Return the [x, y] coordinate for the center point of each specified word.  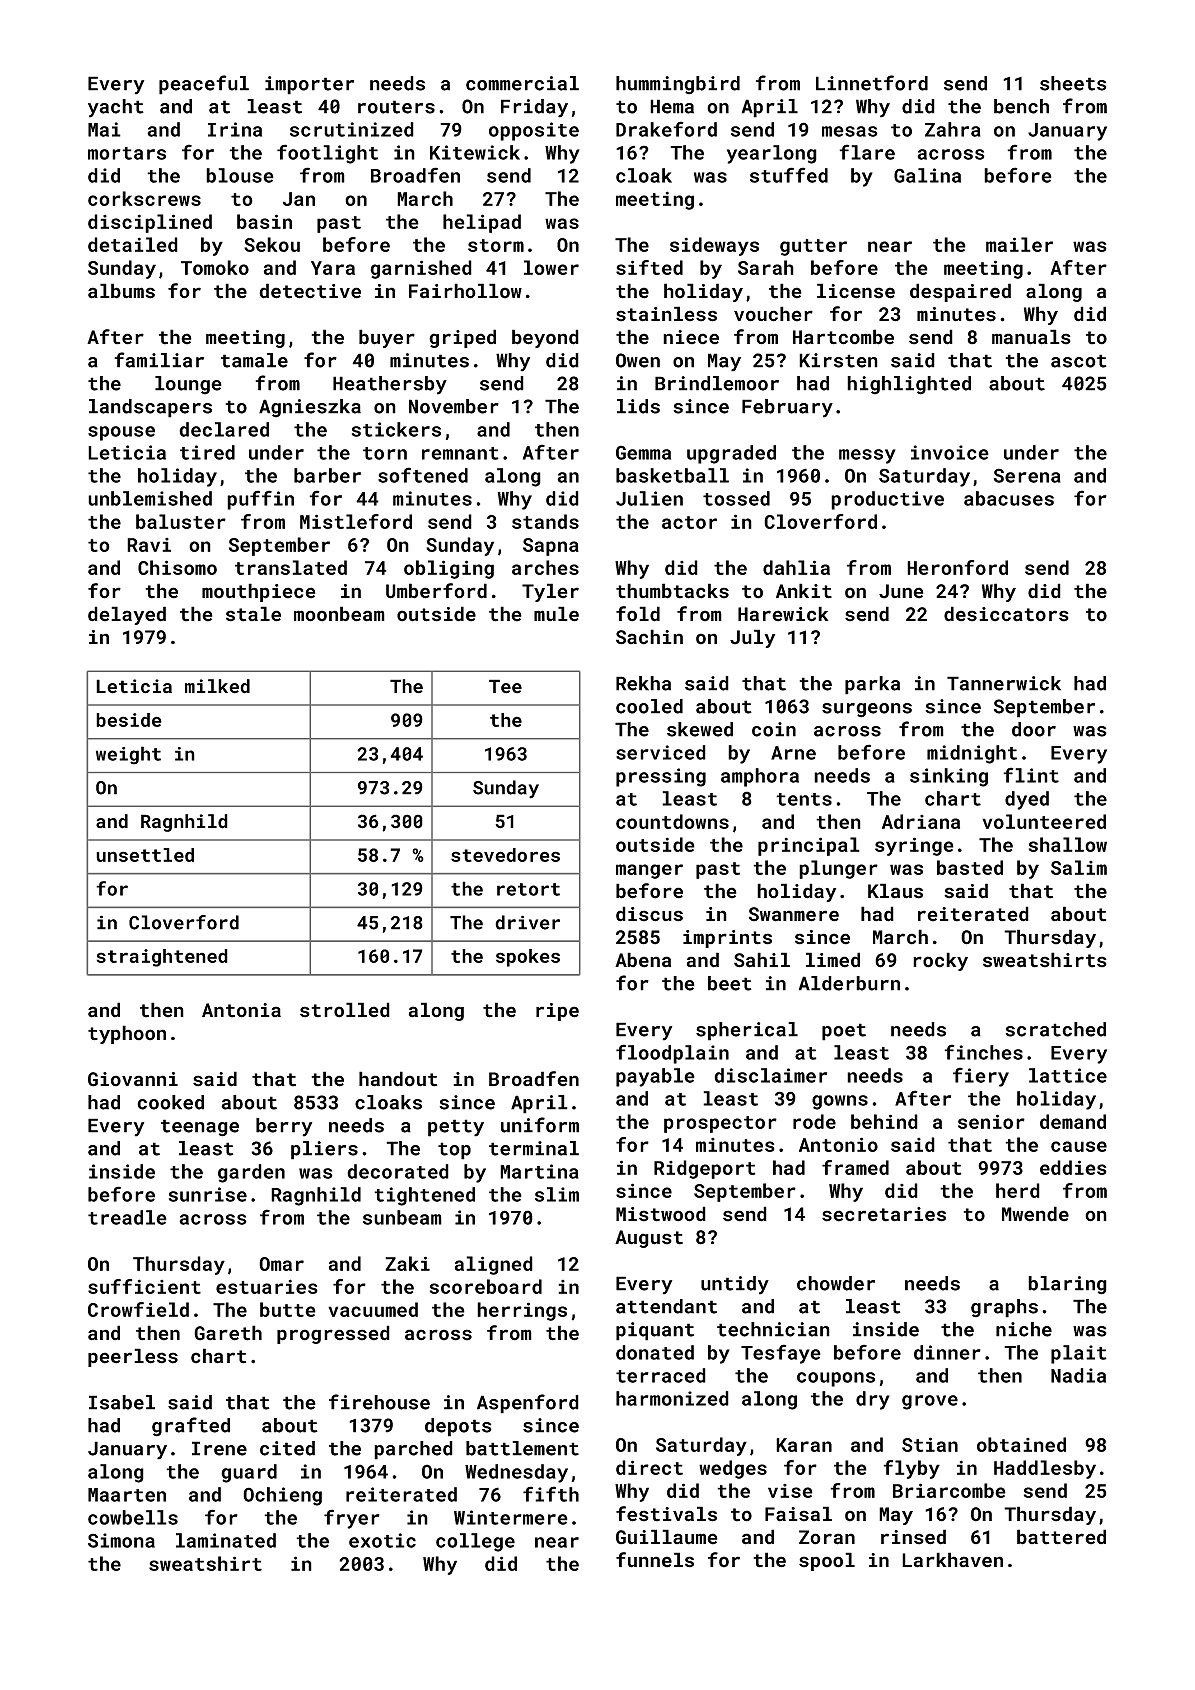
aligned [494, 1265]
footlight [327, 154]
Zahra [953, 129]
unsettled [145, 855]
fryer [352, 1519]
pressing [661, 777]
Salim [1079, 867]
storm [496, 245]
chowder [836, 1283]
